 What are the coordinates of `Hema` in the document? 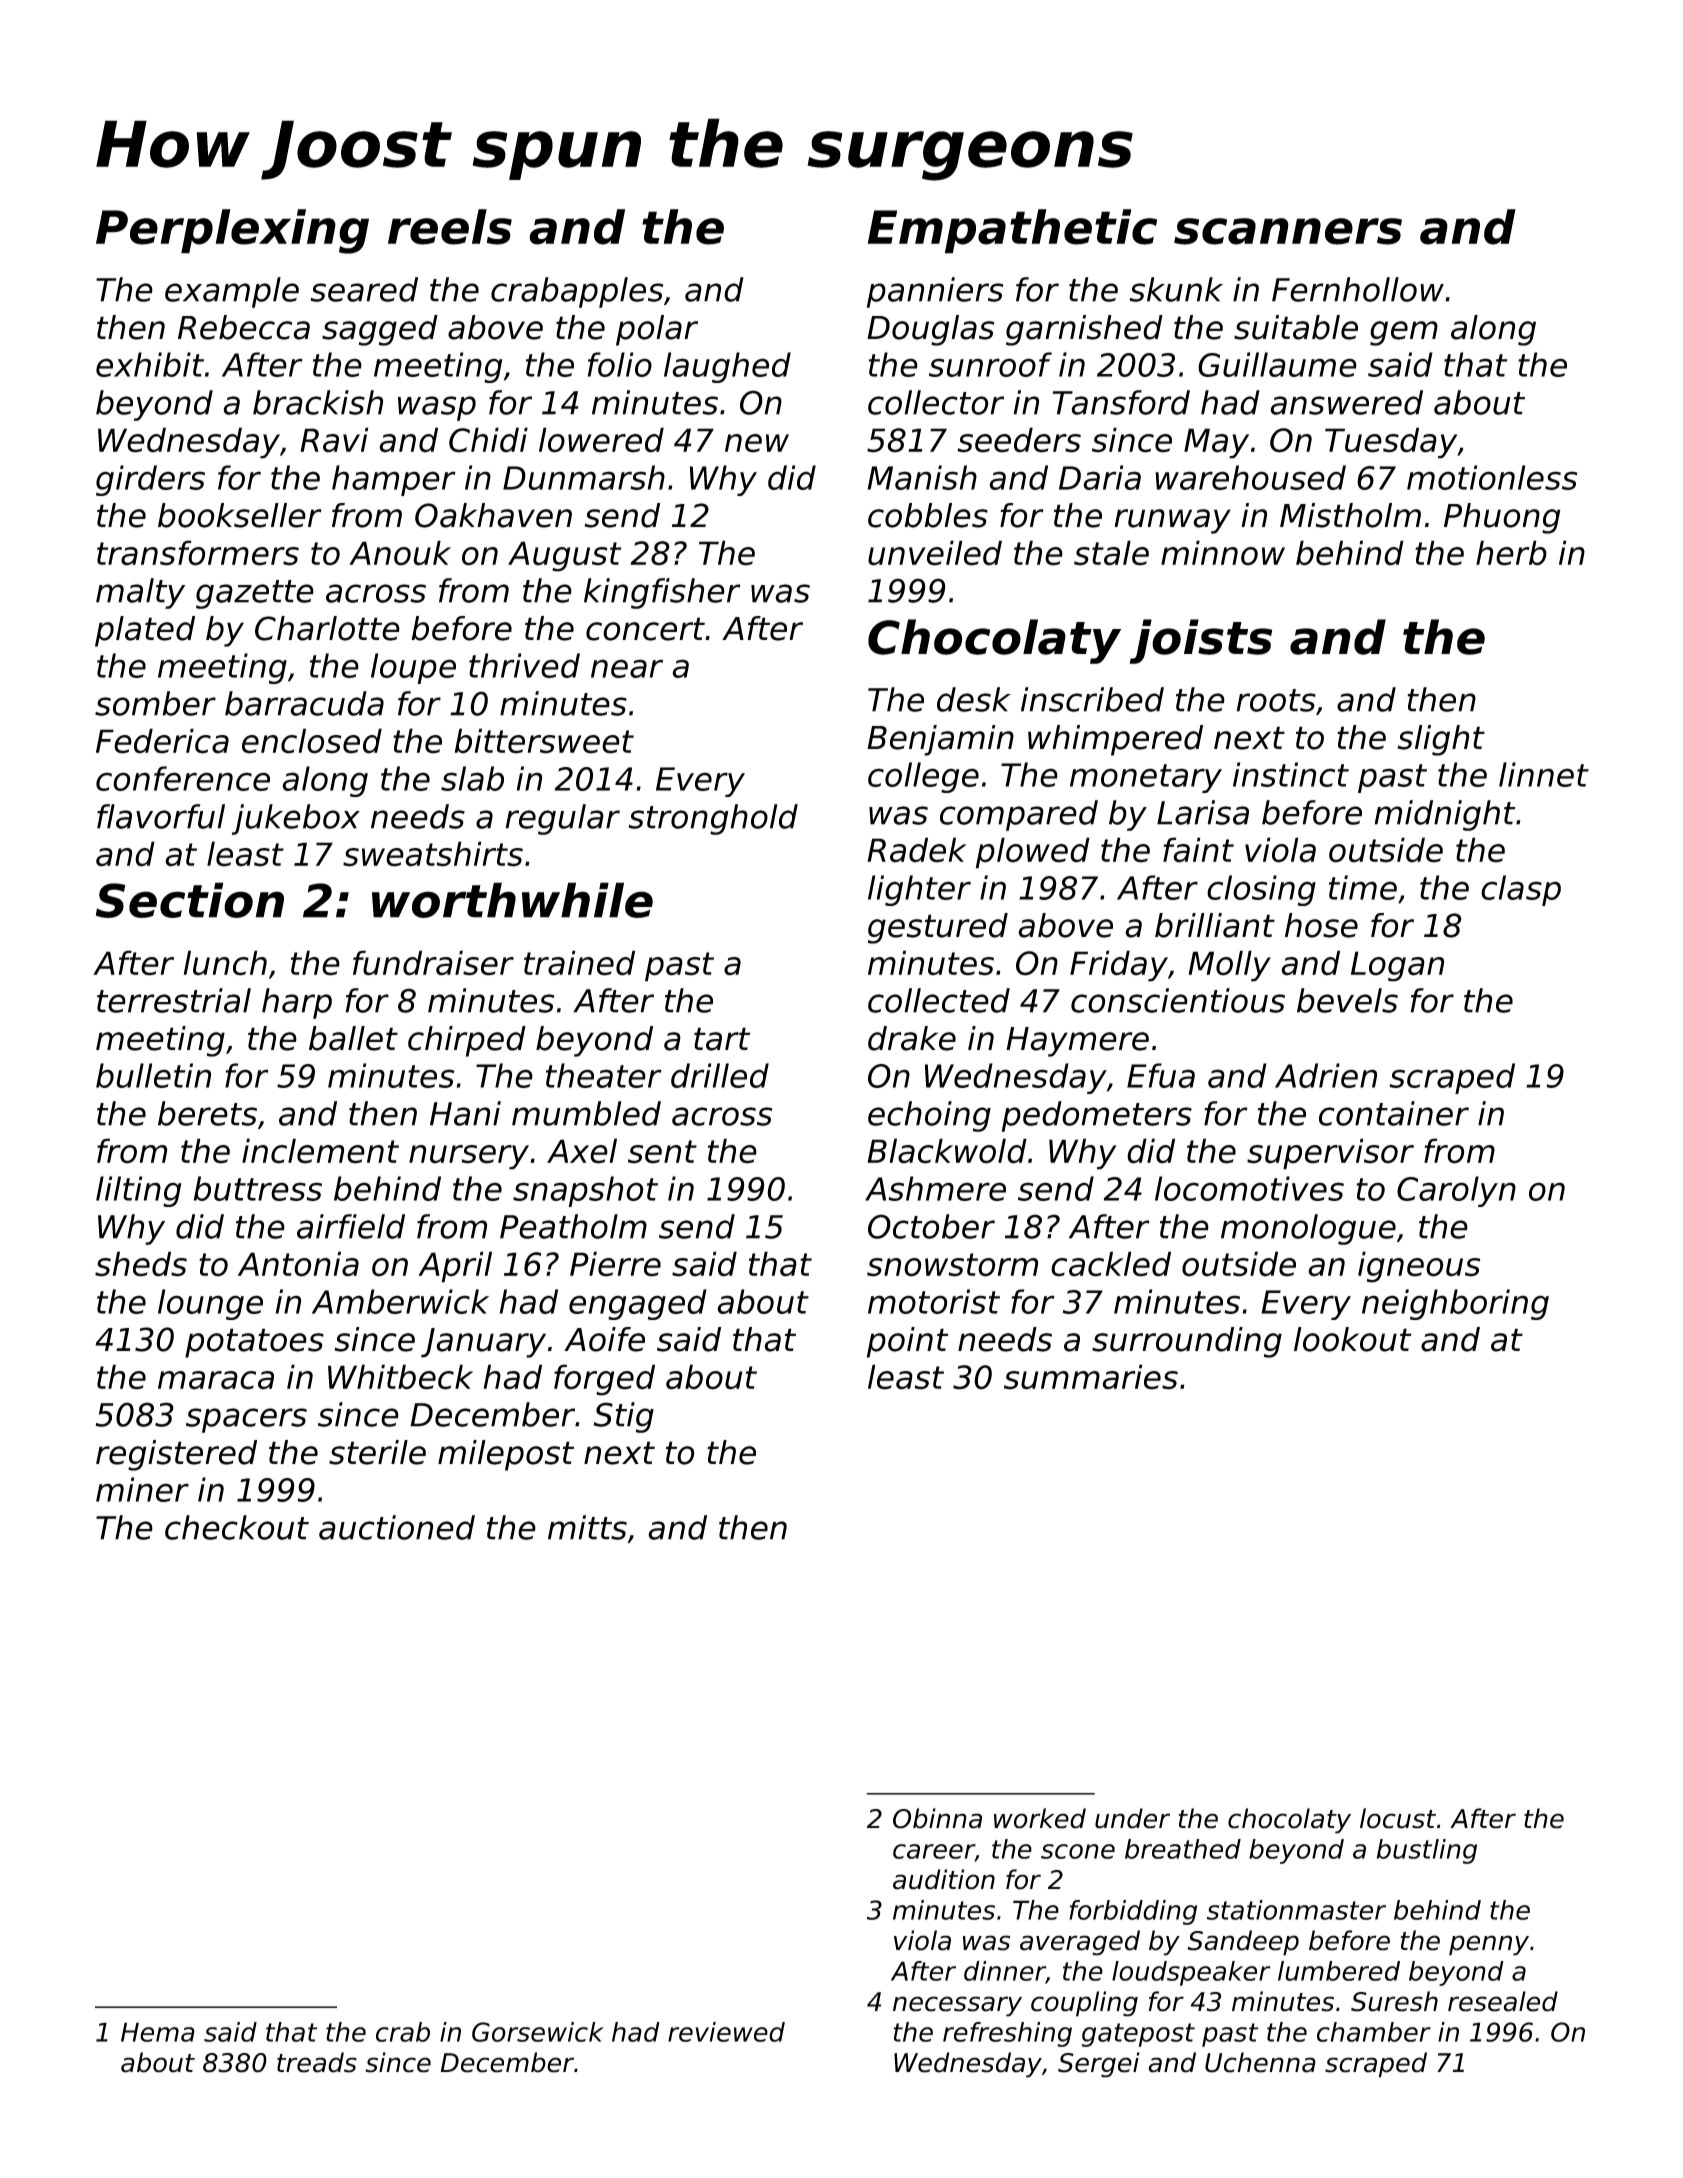 It's located at (158, 2032).
